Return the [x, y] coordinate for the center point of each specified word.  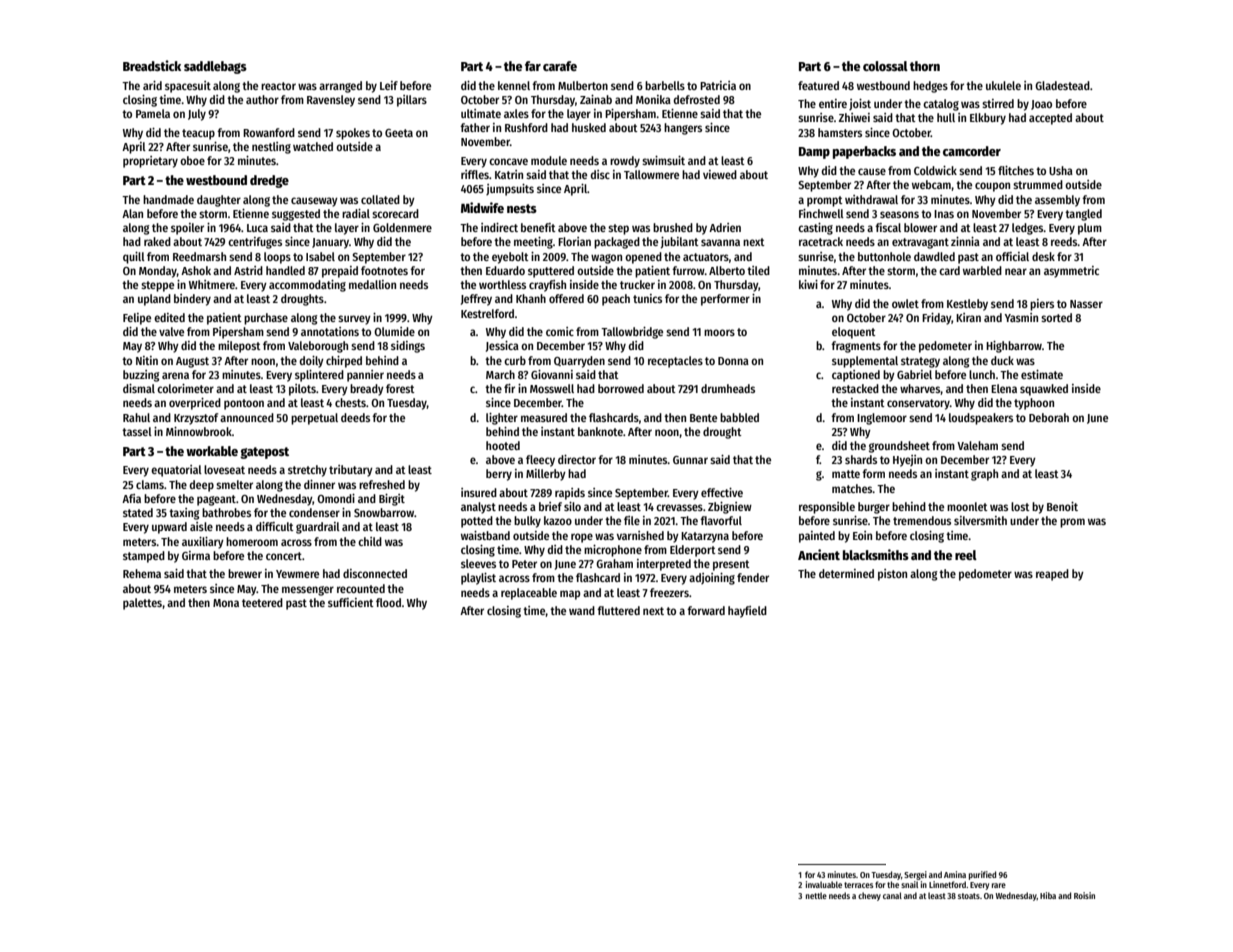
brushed [673, 227]
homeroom [252, 541]
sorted [1056, 317]
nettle [816, 895]
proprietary [150, 162]
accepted [1050, 119]
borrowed [621, 388]
